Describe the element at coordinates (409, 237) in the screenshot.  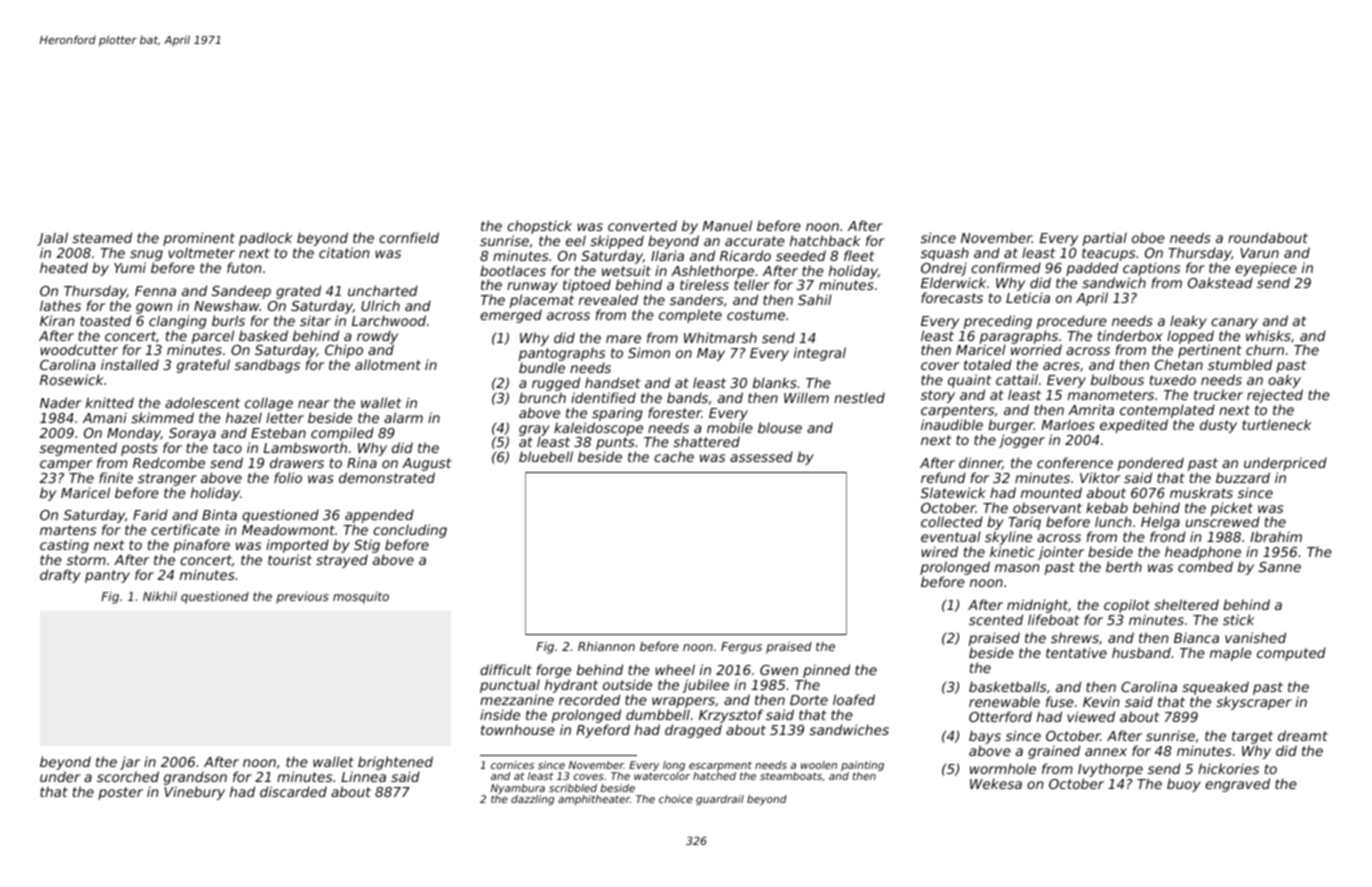
I see `cornfield` at that location.
